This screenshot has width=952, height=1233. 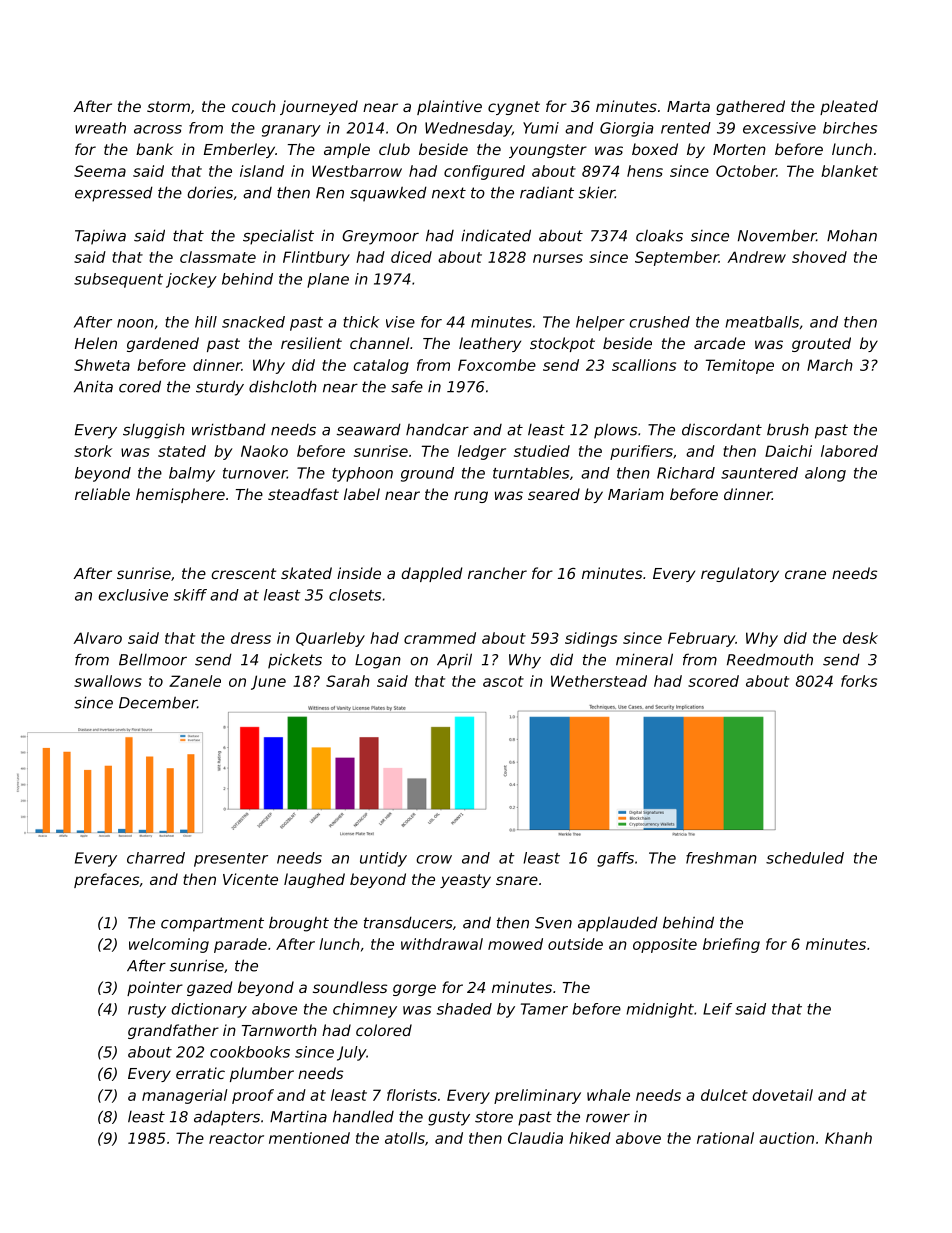 I want to click on arcade, so click(x=719, y=343).
